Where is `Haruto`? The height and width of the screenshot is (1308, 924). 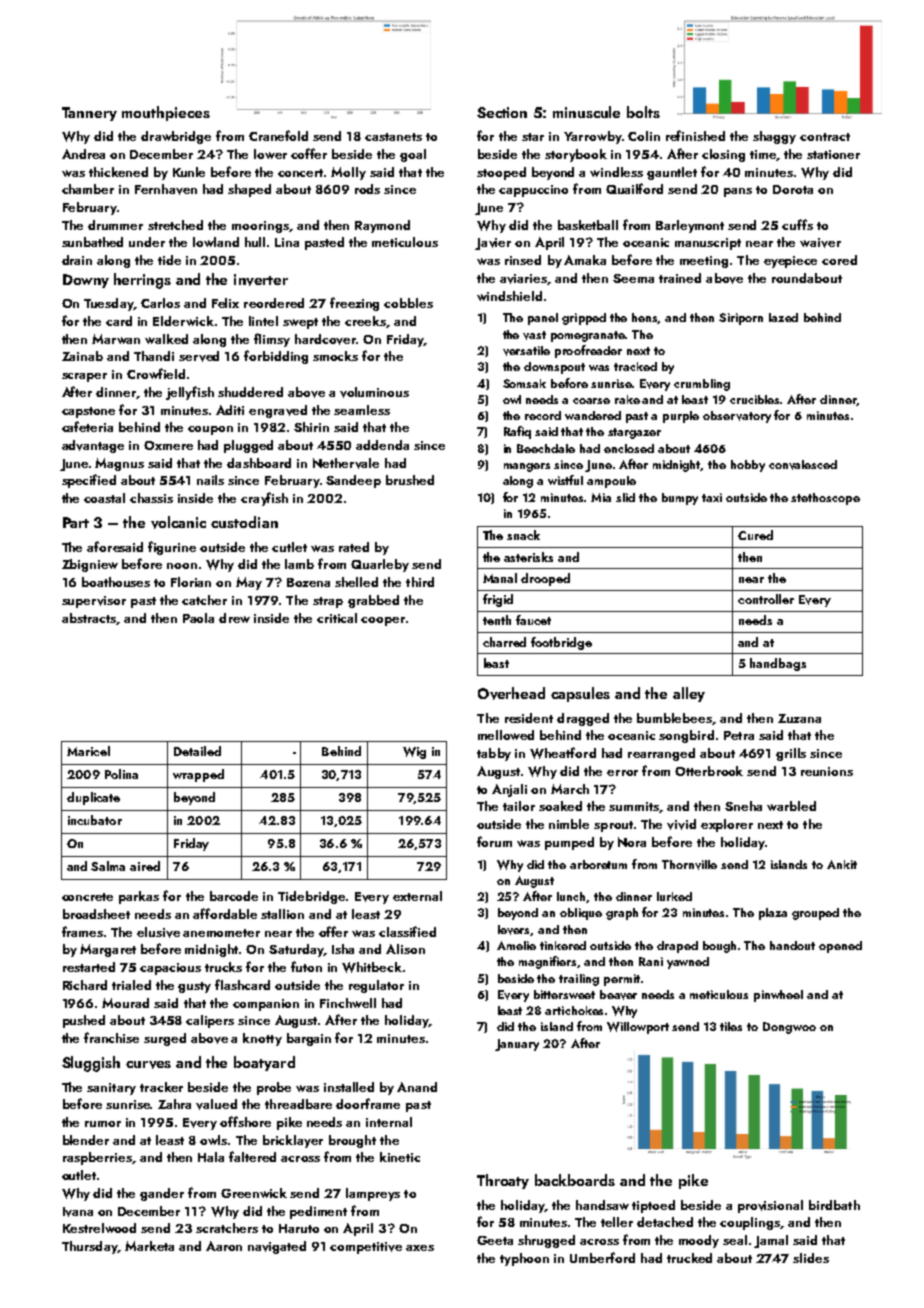
Haruto is located at coordinates (299, 1228).
